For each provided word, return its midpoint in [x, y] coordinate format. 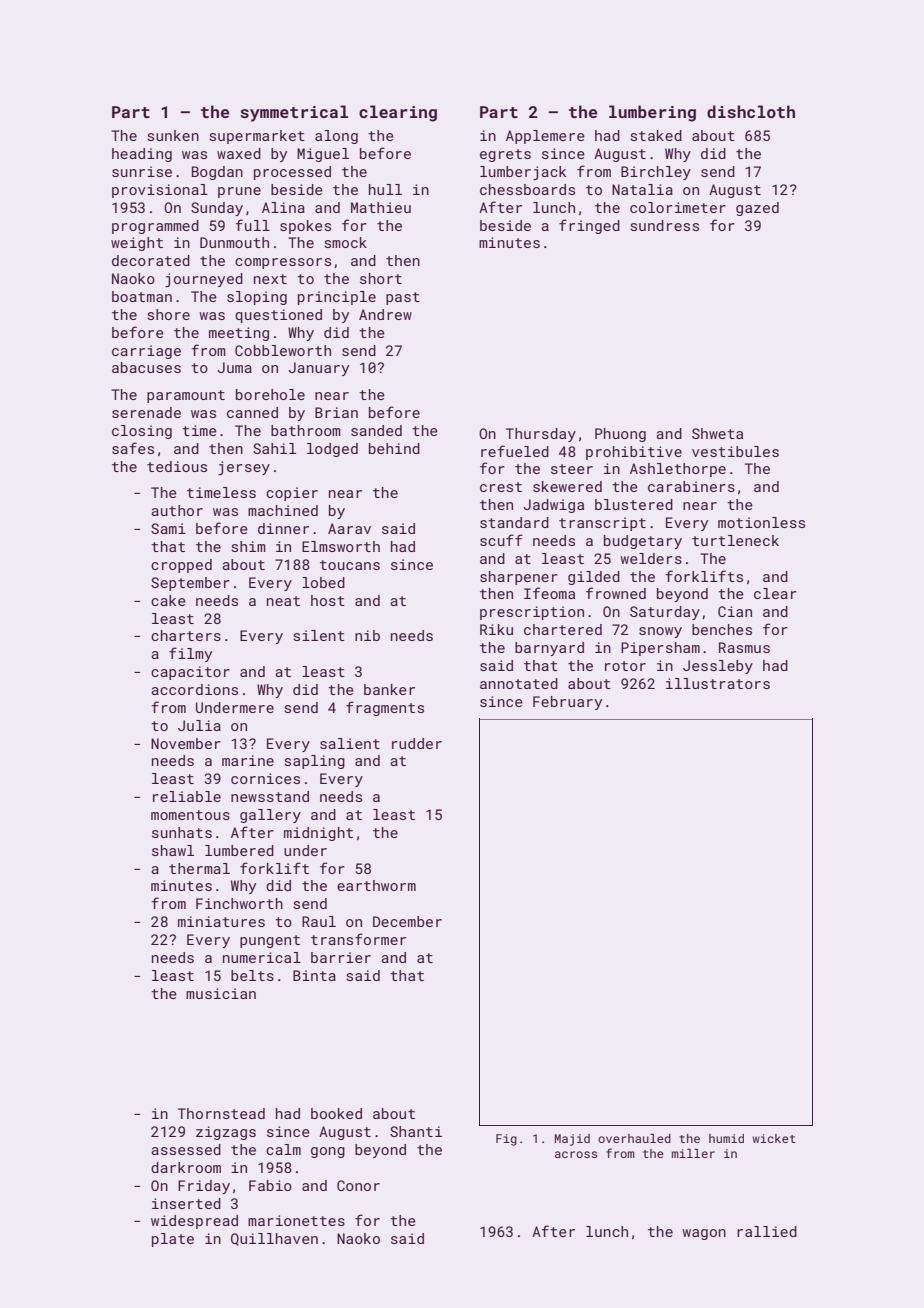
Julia [199, 725]
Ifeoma [549, 593]
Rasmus [744, 647]
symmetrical [294, 113]
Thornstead [221, 1113]
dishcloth [751, 111]
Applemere [545, 137]
